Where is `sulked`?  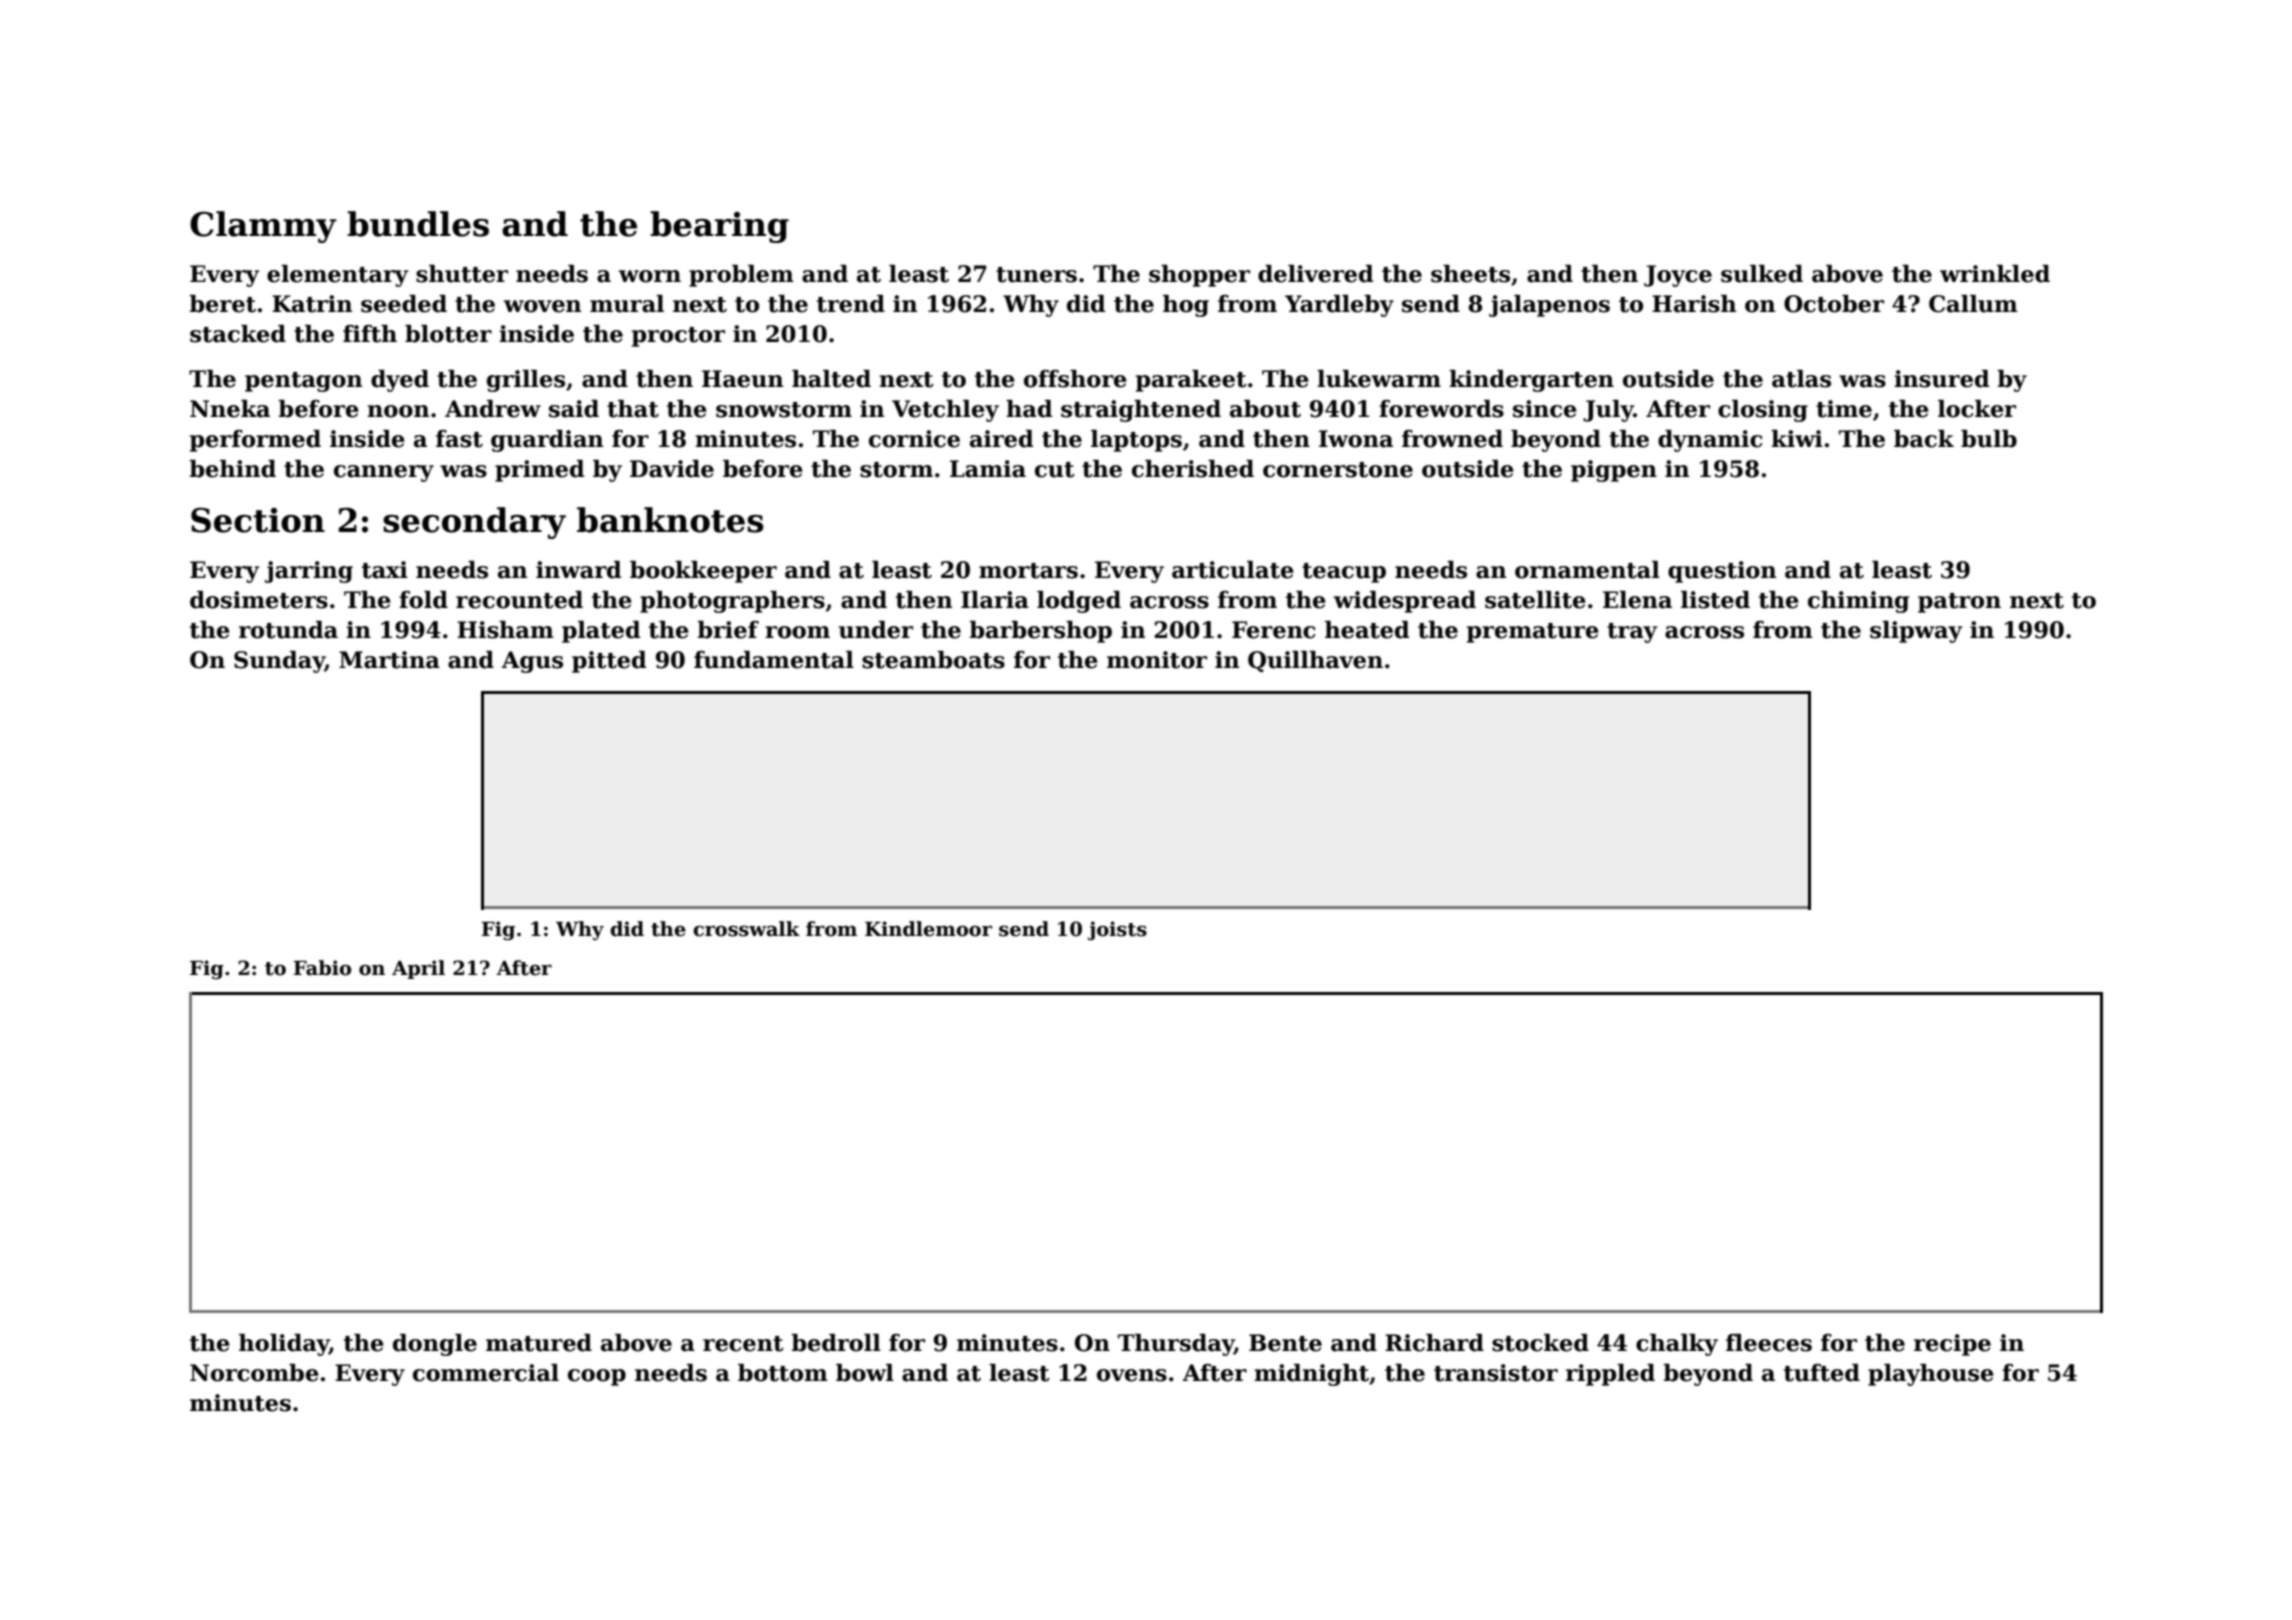 sulked is located at coordinates (1762, 274).
